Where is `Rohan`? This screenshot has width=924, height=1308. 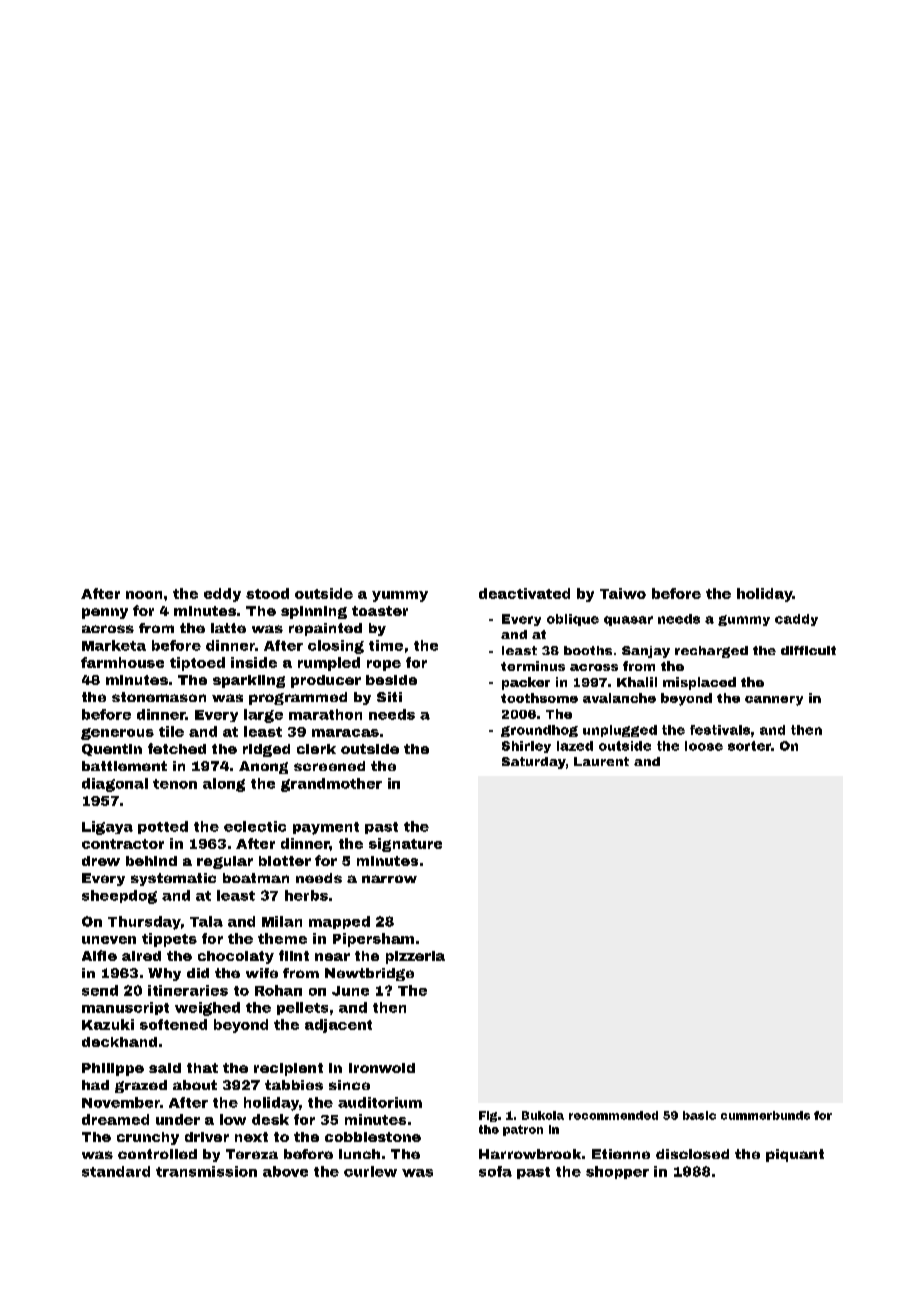
Rohan is located at coordinates (278, 990).
